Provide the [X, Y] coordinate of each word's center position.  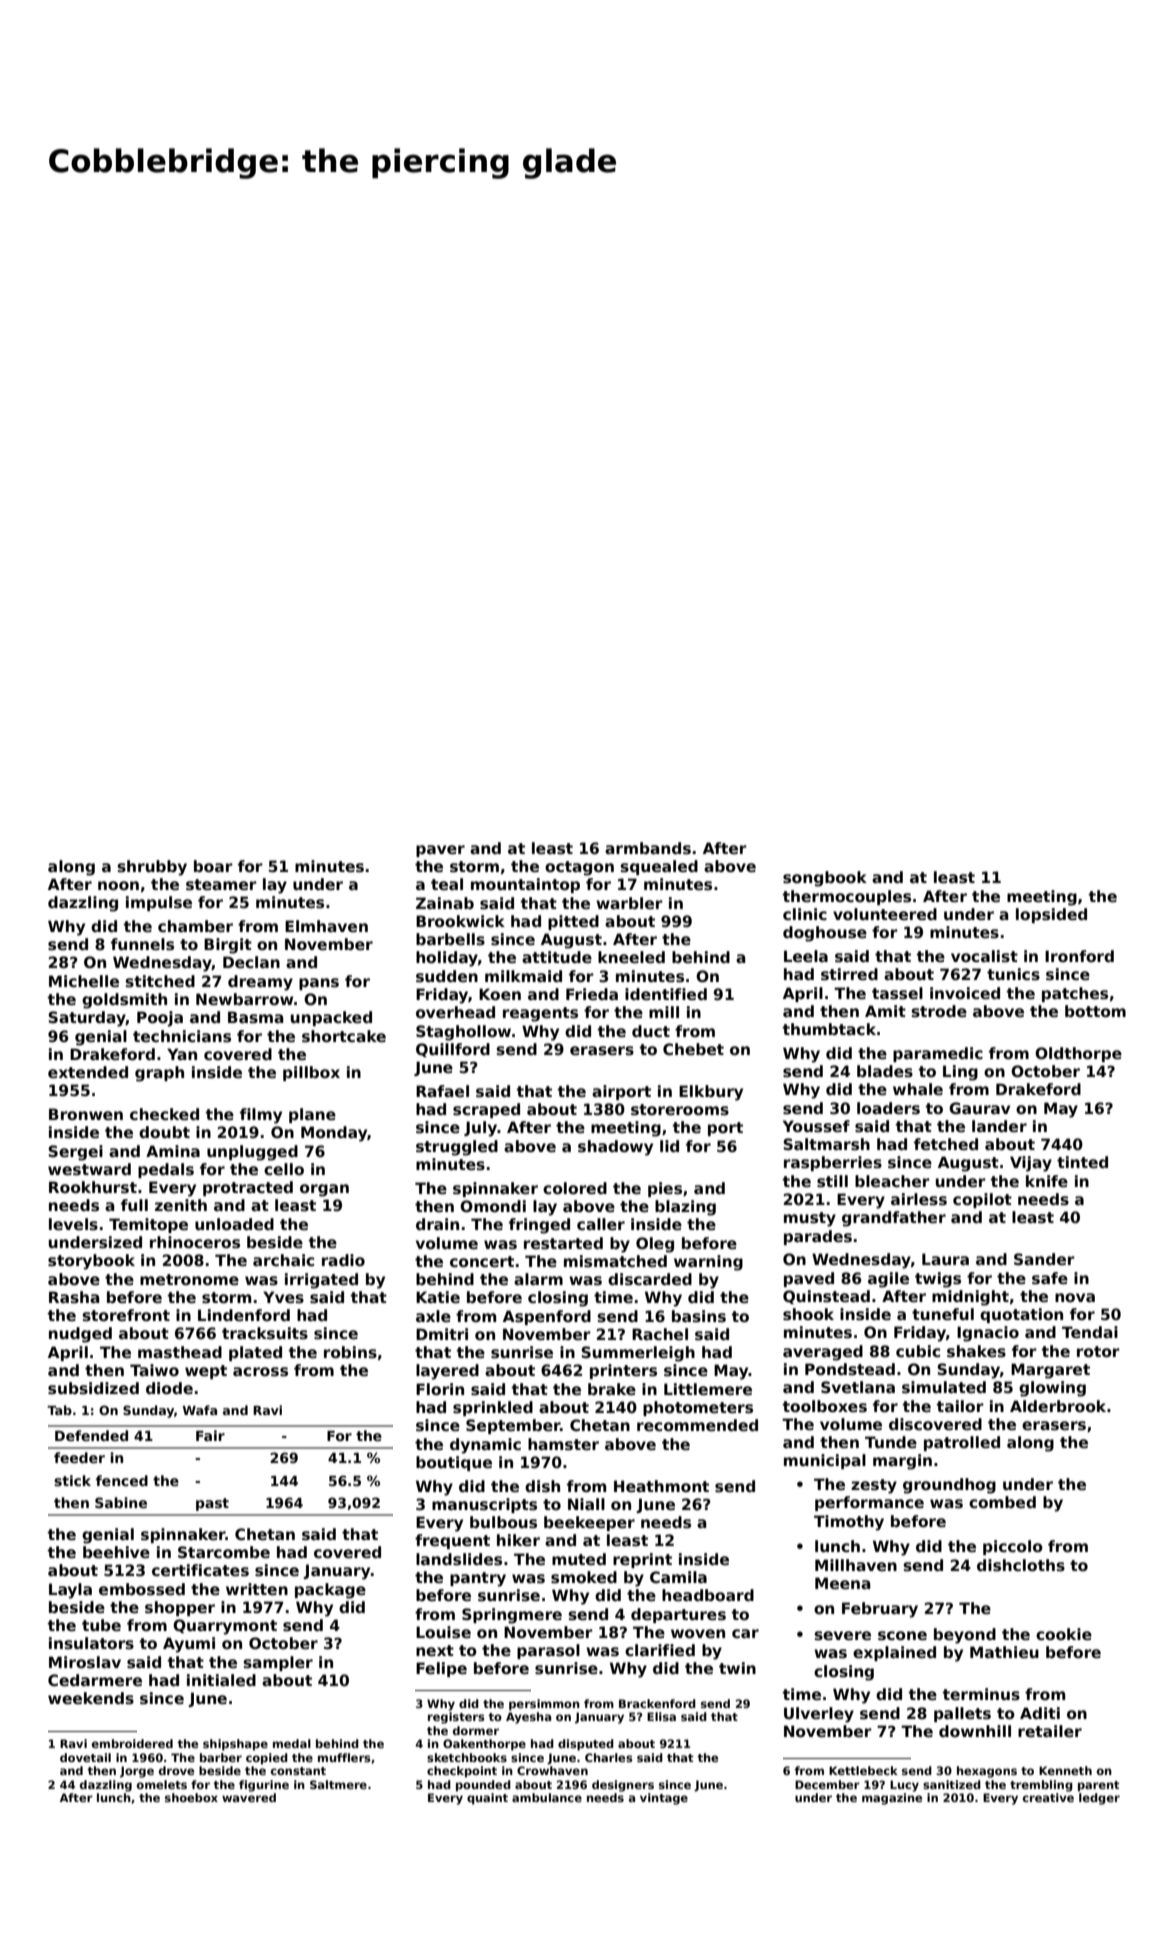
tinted [1082, 1162]
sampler [278, 1663]
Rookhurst [93, 1187]
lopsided [1051, 915]
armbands [648, 848]
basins [699, 1316]
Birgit [228, 946]
